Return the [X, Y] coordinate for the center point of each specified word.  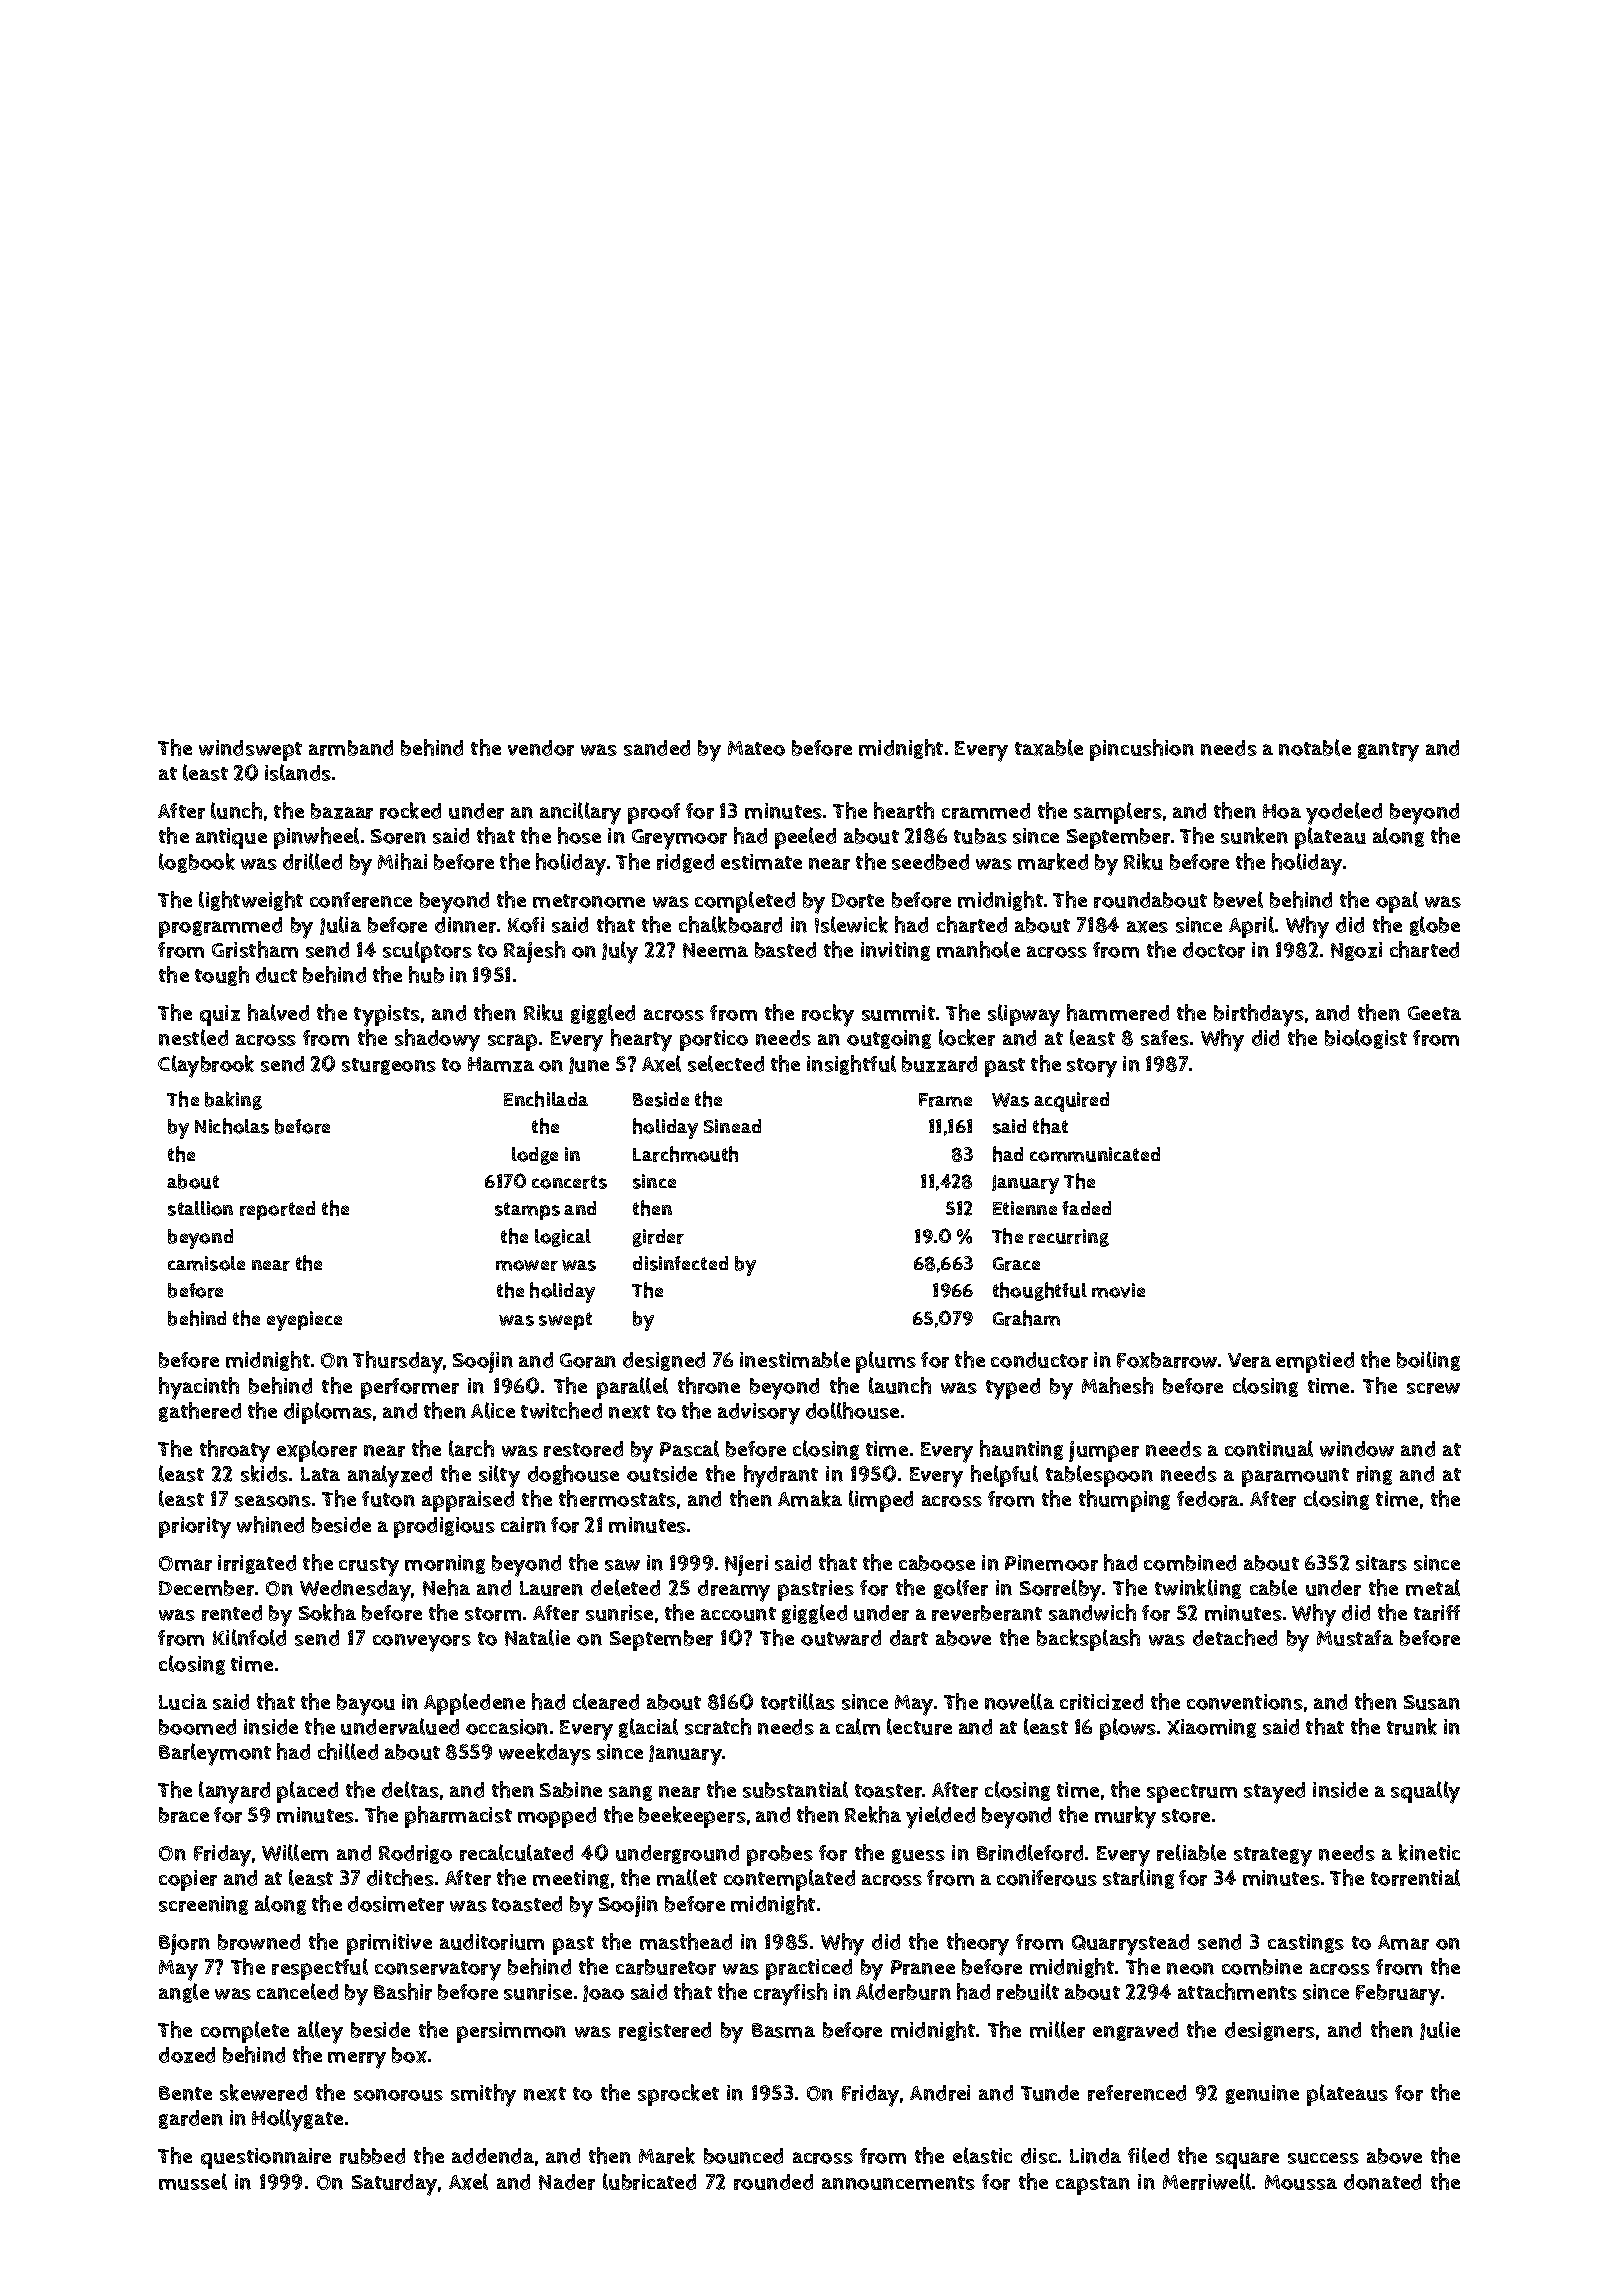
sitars [1381, 1563]
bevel [1238, 899]
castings [1306, 1943]
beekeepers [692, 1817]
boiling [1428, 1361]
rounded [773, 2182]
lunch [236, 810]
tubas [980, 836]
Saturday [394, 2185]
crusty [369, 1567]
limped [881, 1501]
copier [188, 1880]
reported [277, 1210]
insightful [851, 1065]
